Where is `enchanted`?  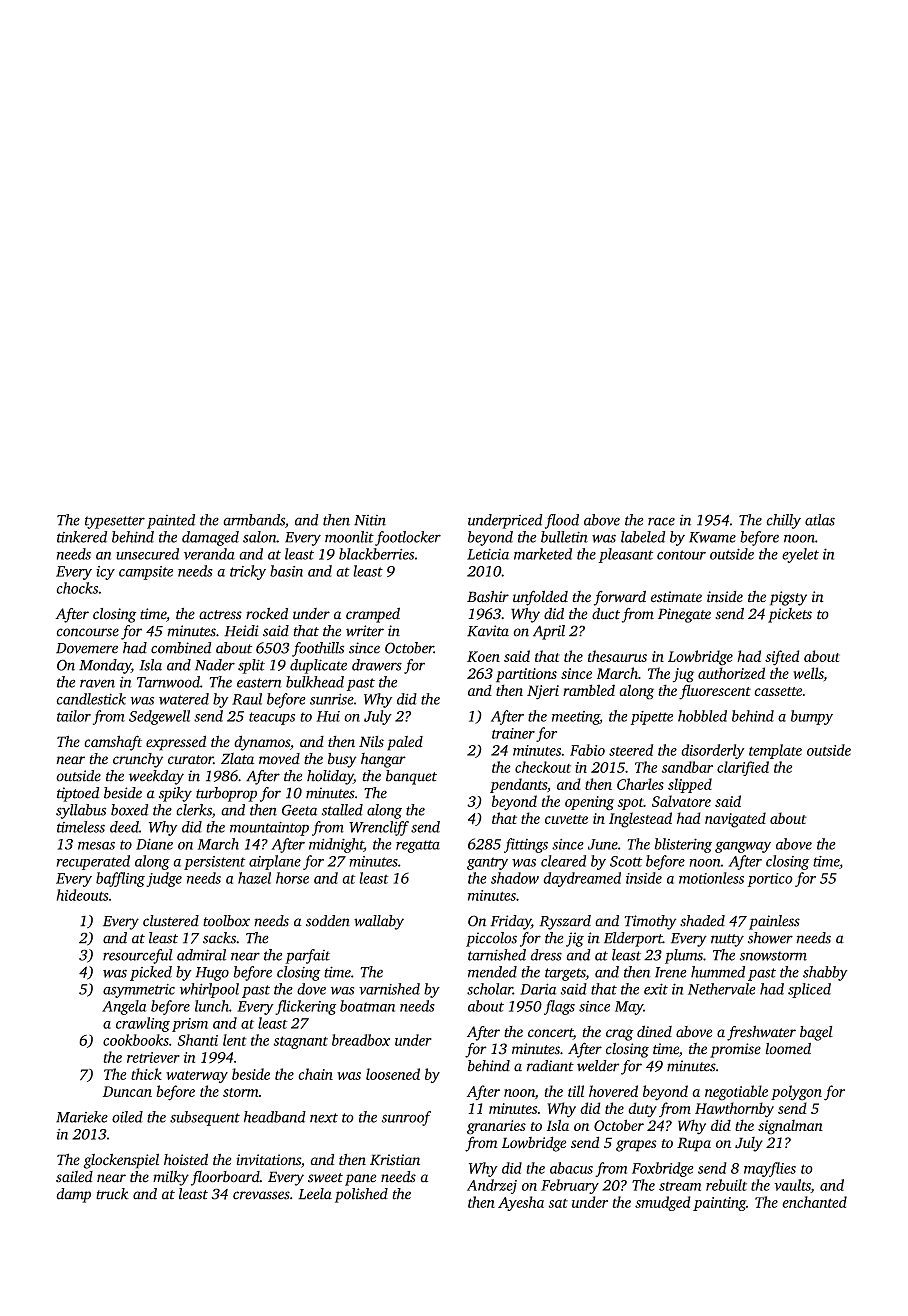
enchanted is located at coordinates (814, 1202).
